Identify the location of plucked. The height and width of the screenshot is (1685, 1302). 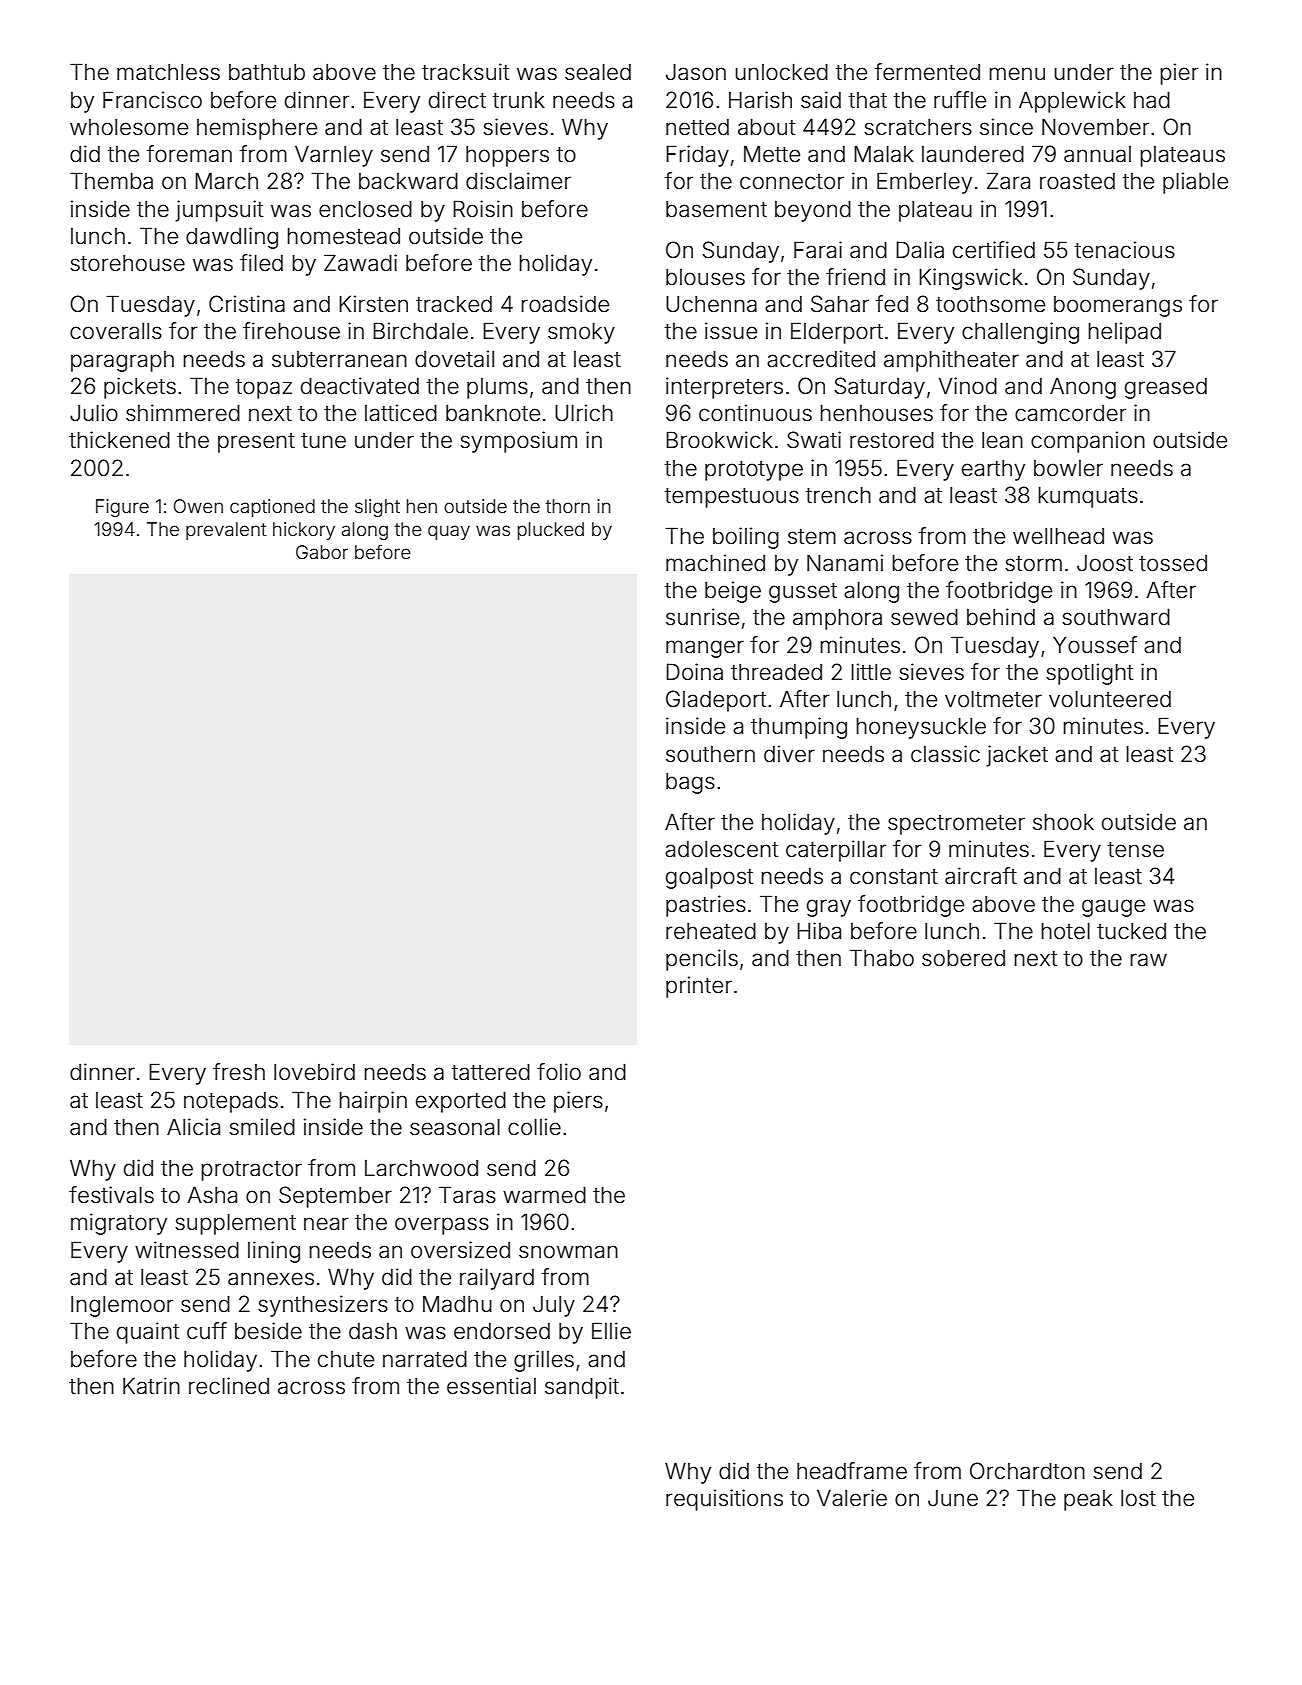
(551, 531).
